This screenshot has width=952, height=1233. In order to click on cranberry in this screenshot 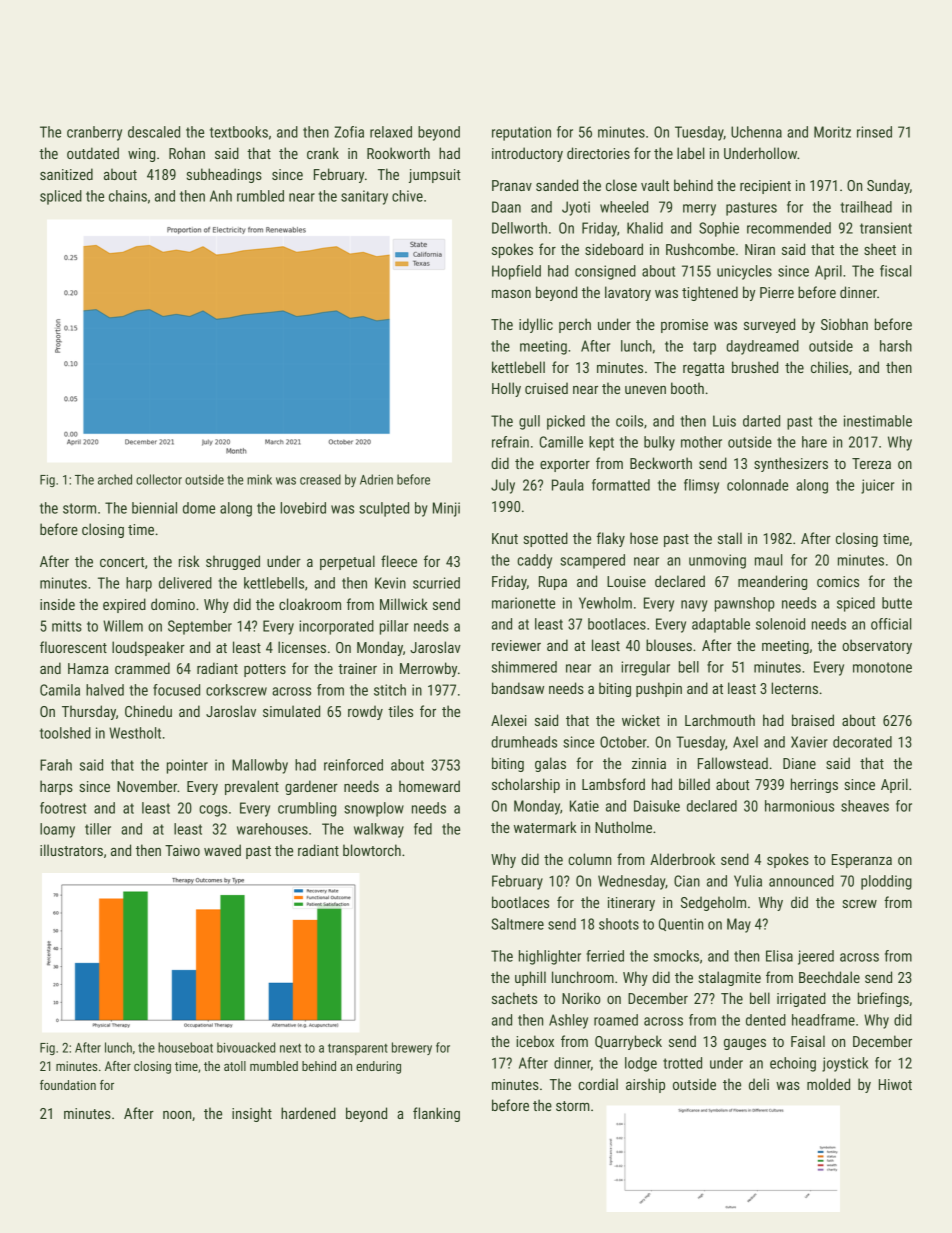, I will do `click(94, 133)`.
